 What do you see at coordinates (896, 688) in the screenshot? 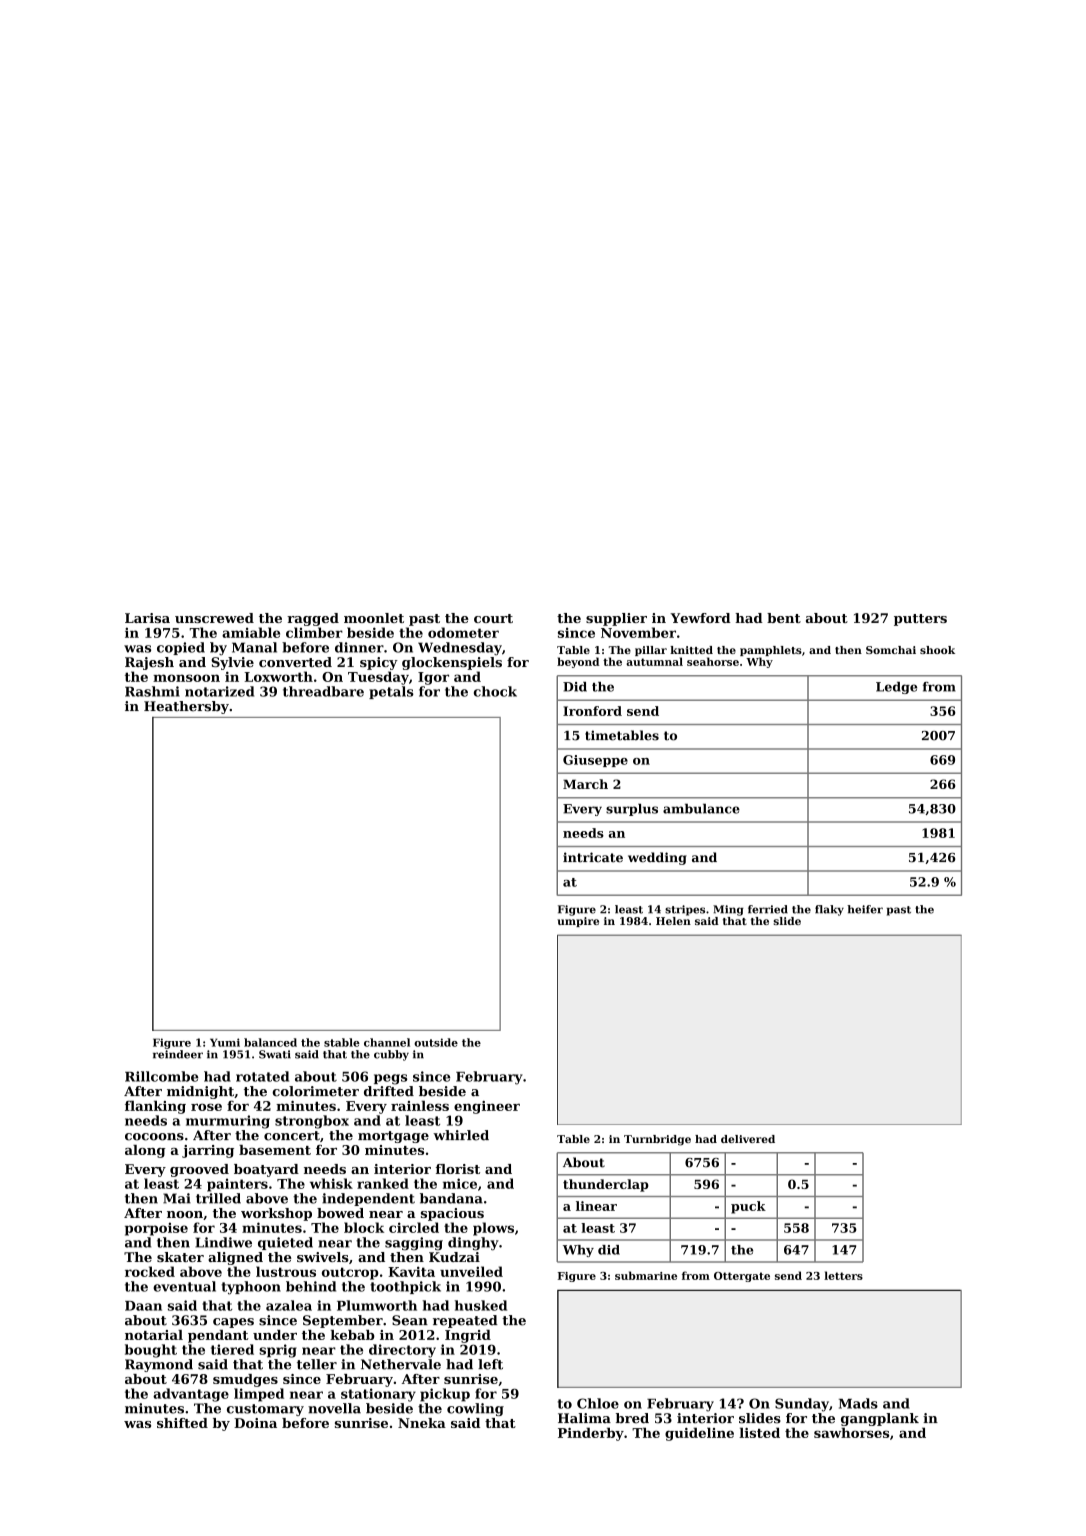
I see `Ledge` at bounding box center [896, 688].
